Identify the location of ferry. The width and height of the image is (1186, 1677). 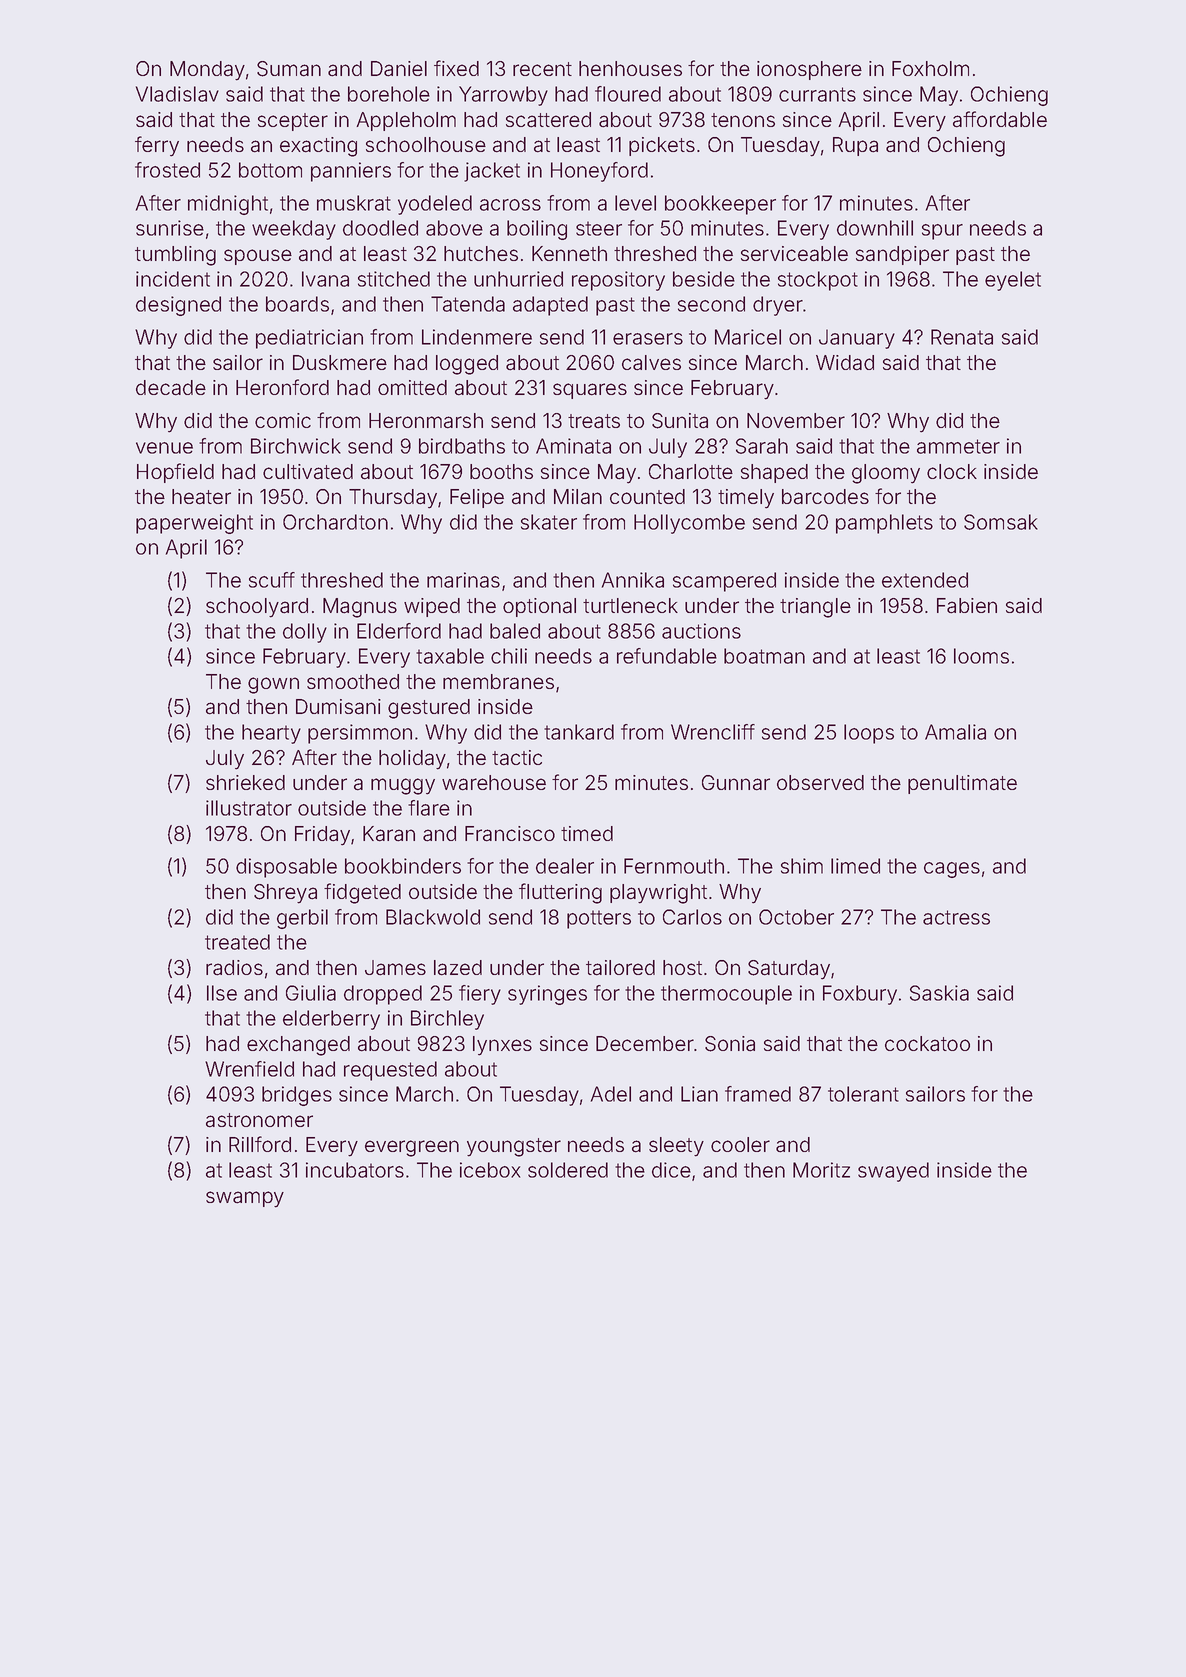
(157, 146).
